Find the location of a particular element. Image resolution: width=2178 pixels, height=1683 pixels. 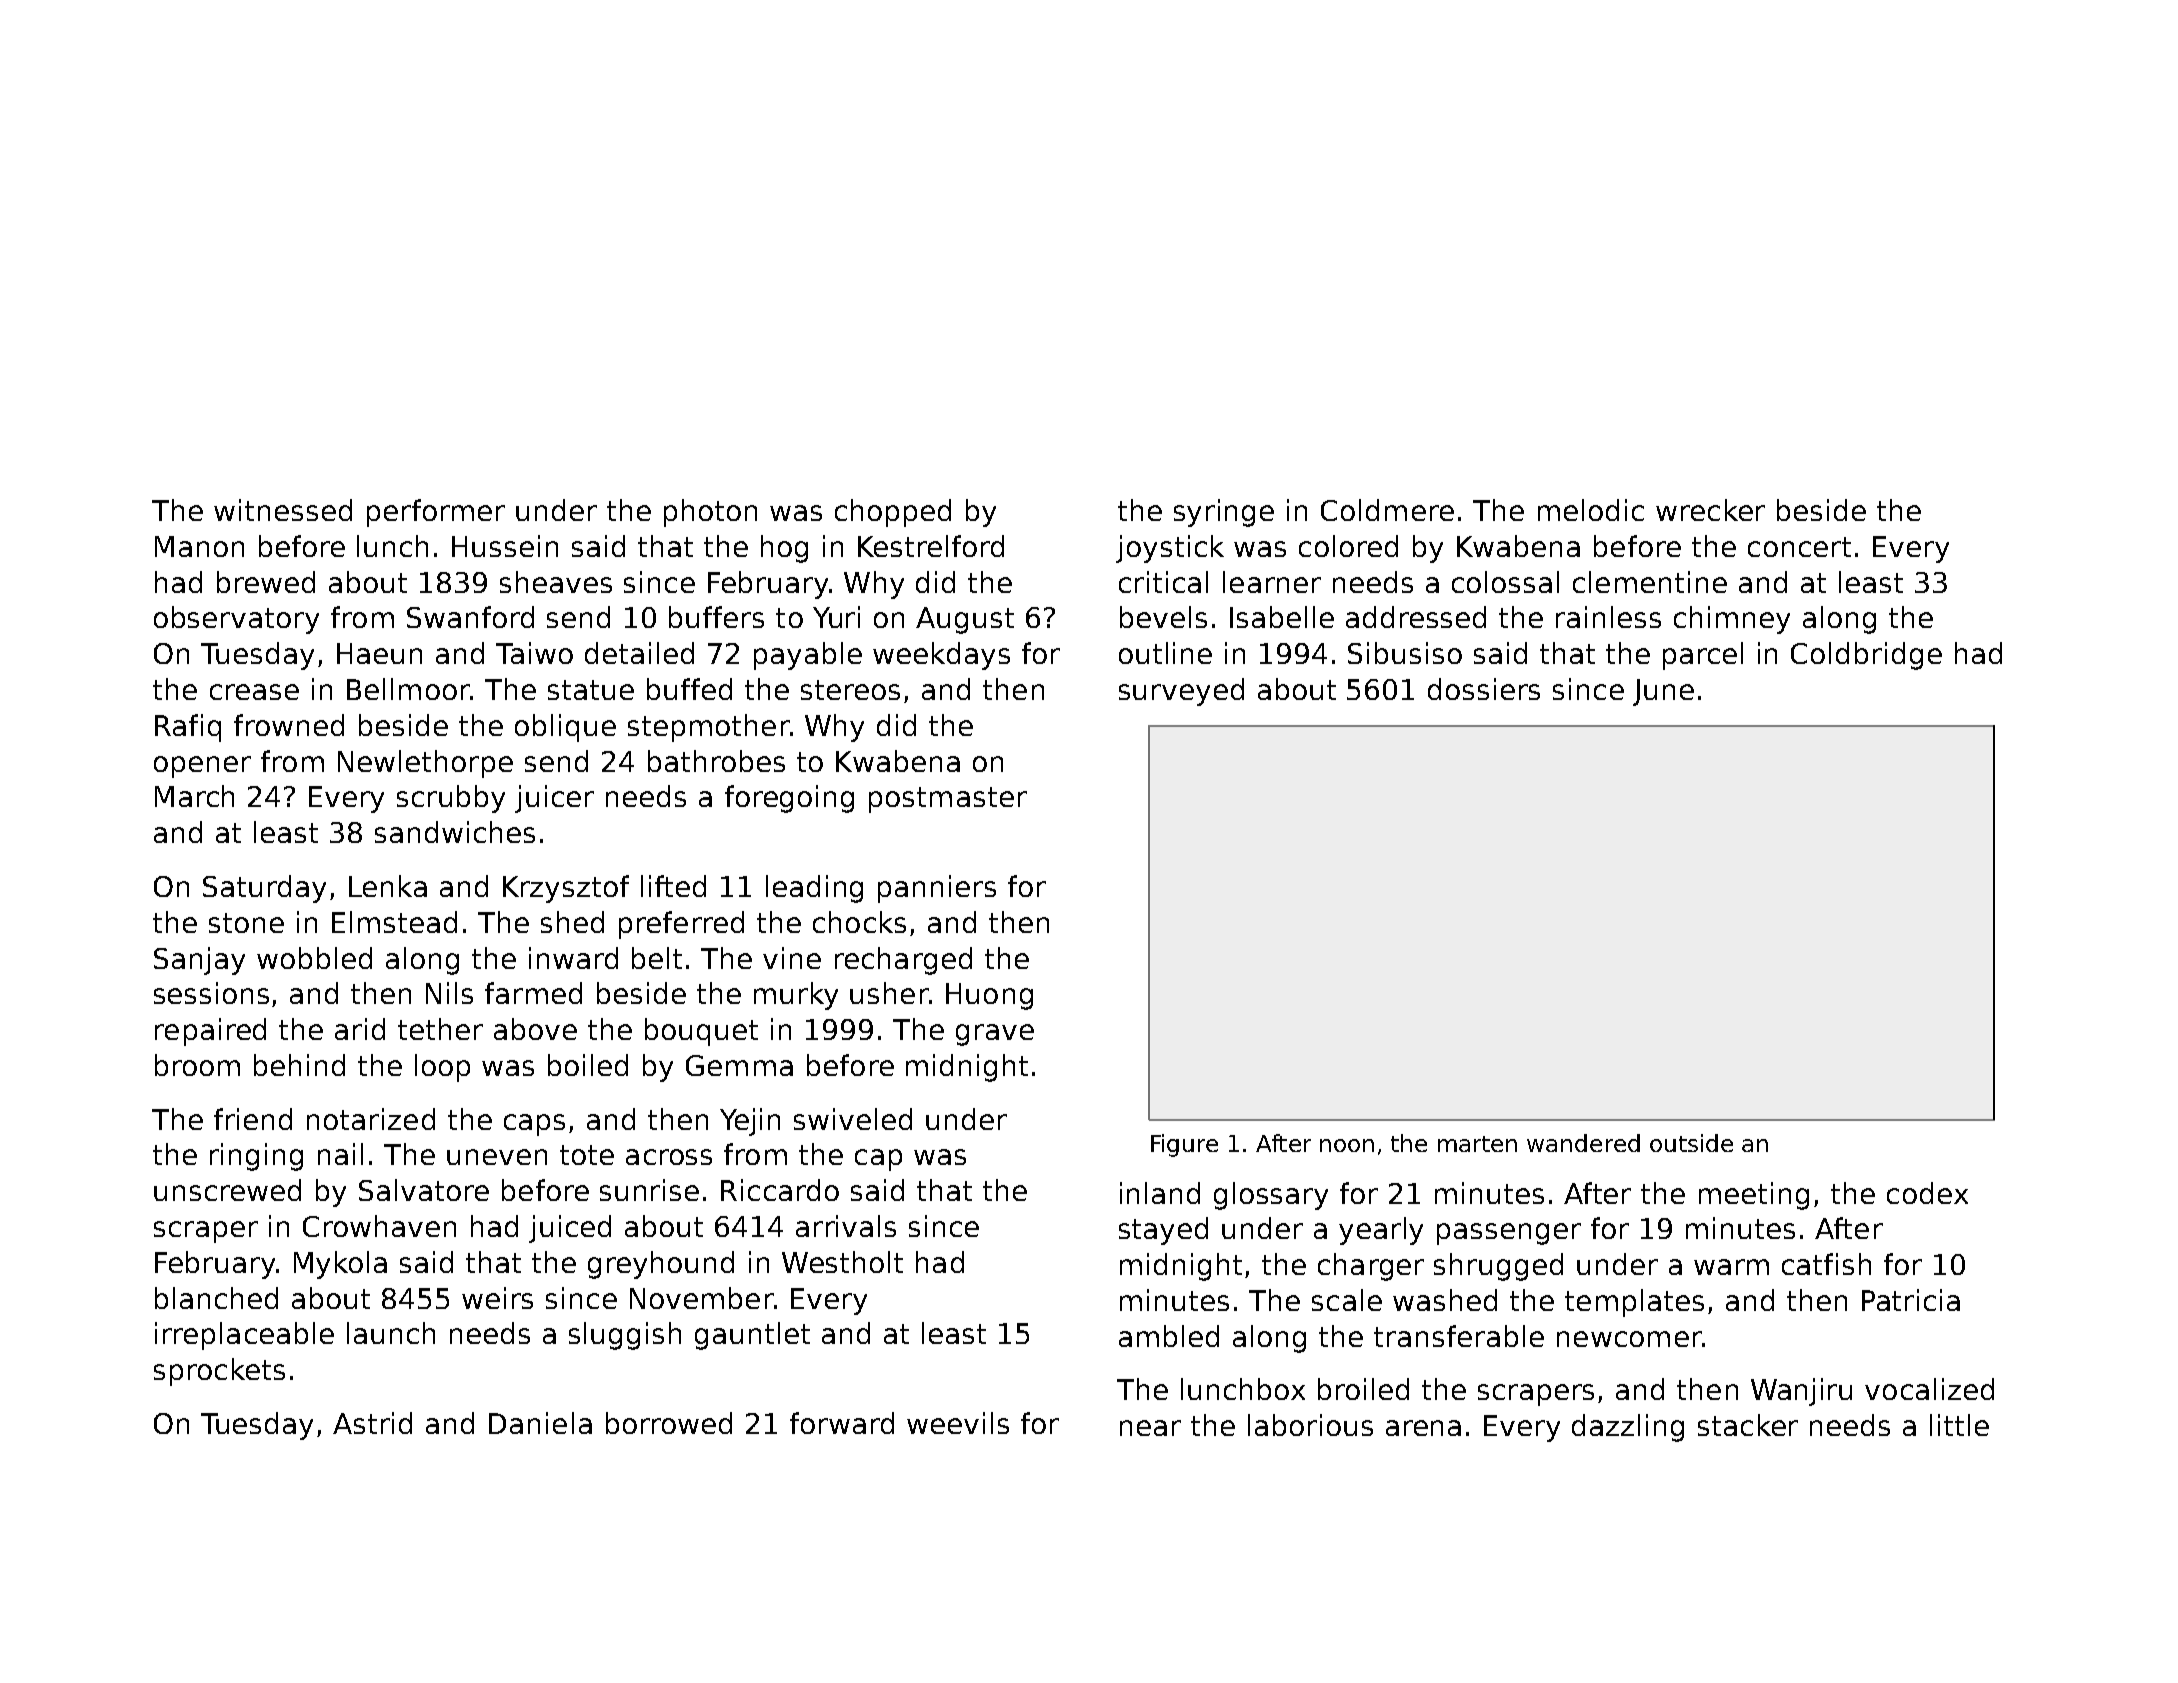

usher is located at coordinates (889, 993).
